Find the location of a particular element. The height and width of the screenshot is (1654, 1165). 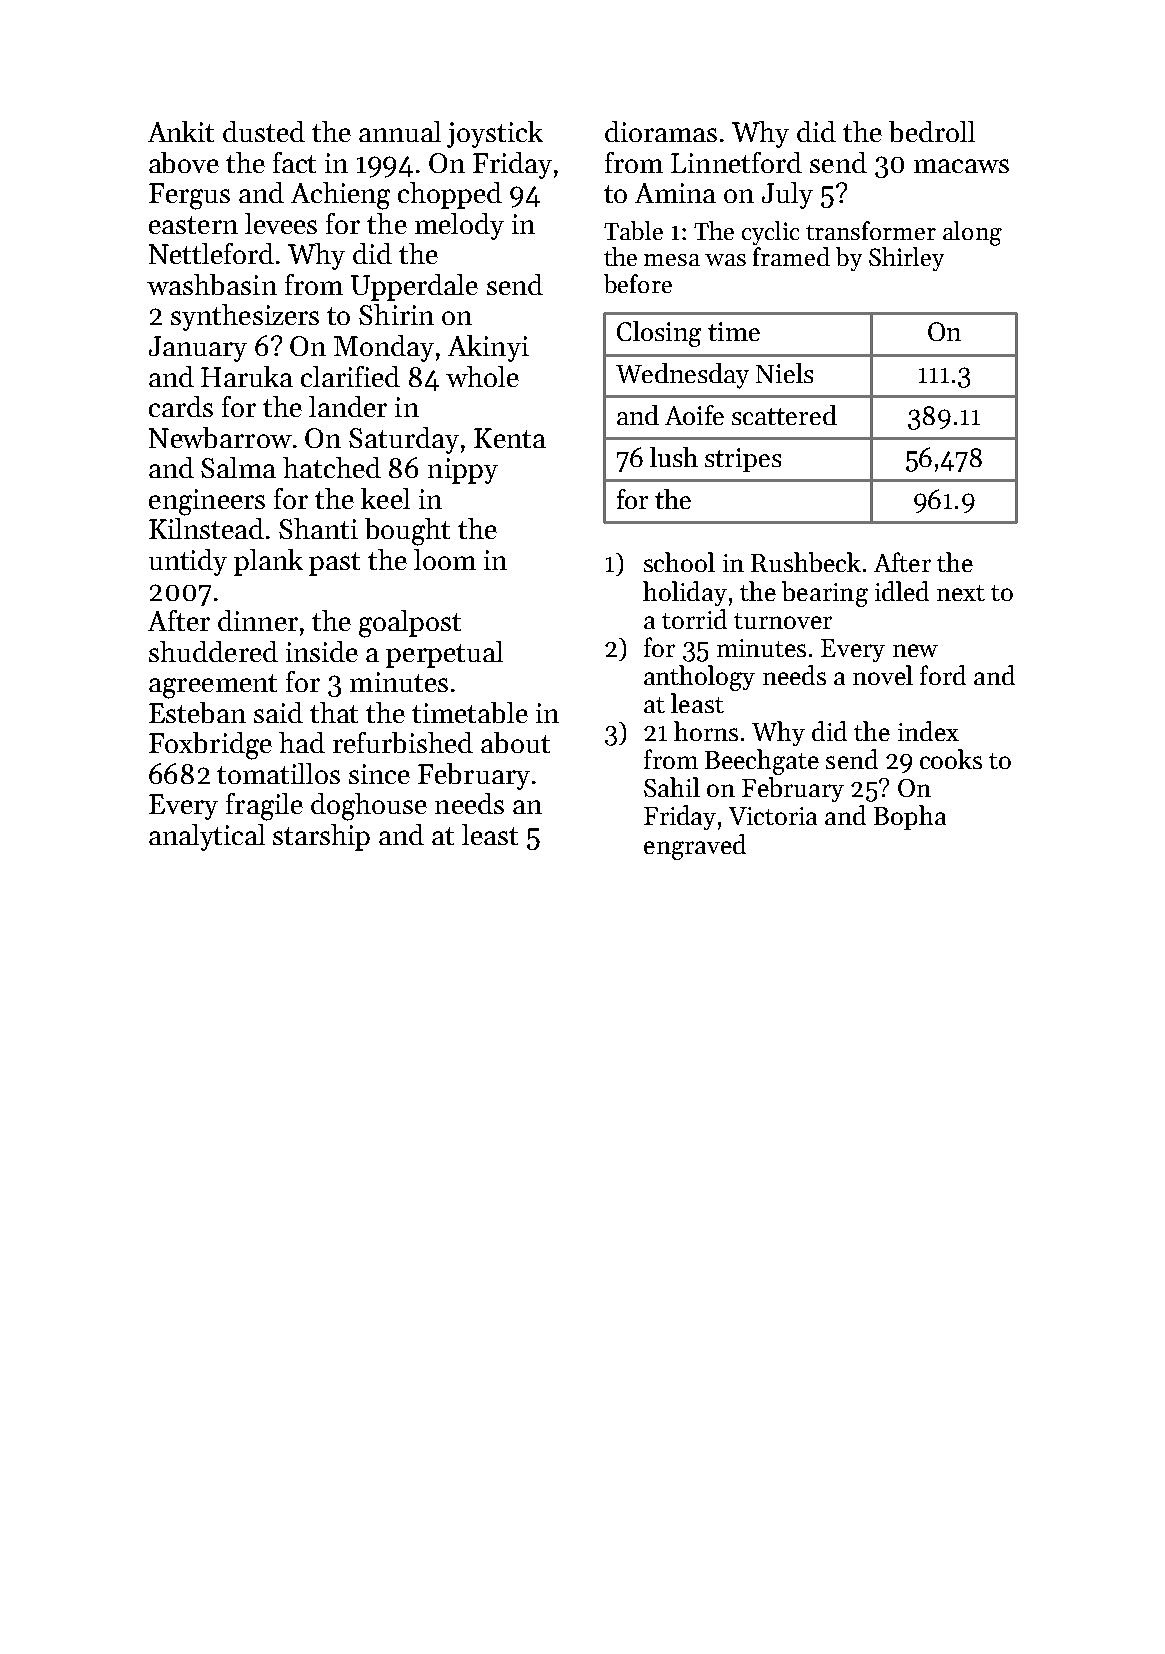

since is located at coordinates (379, 774).
